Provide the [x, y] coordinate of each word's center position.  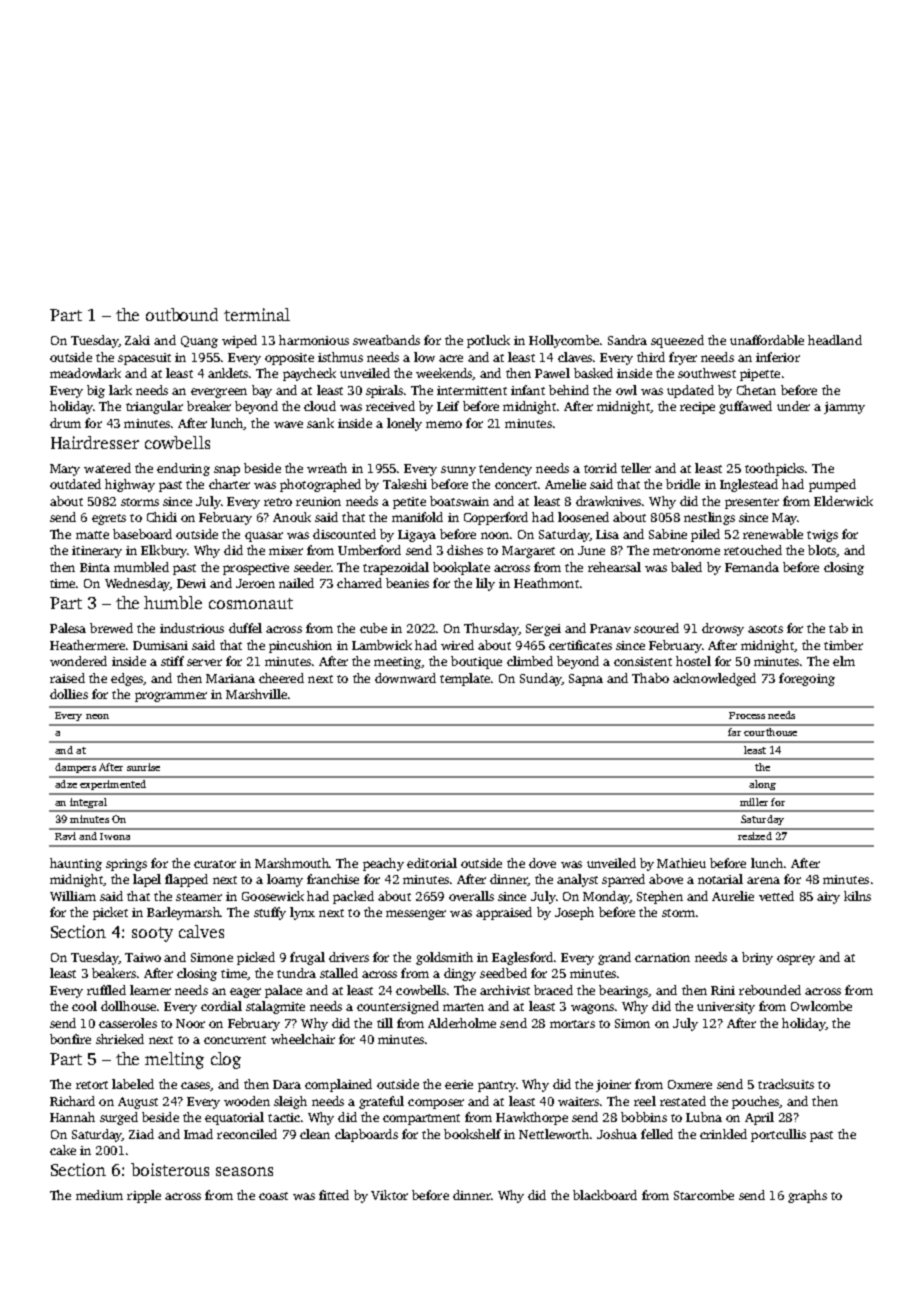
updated [690, 391]
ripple [144, 1196]
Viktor [389, 1195]
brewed [111, 628]
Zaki [137, 340]
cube [373, 628]
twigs [822, 536]
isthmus [340, 357]
